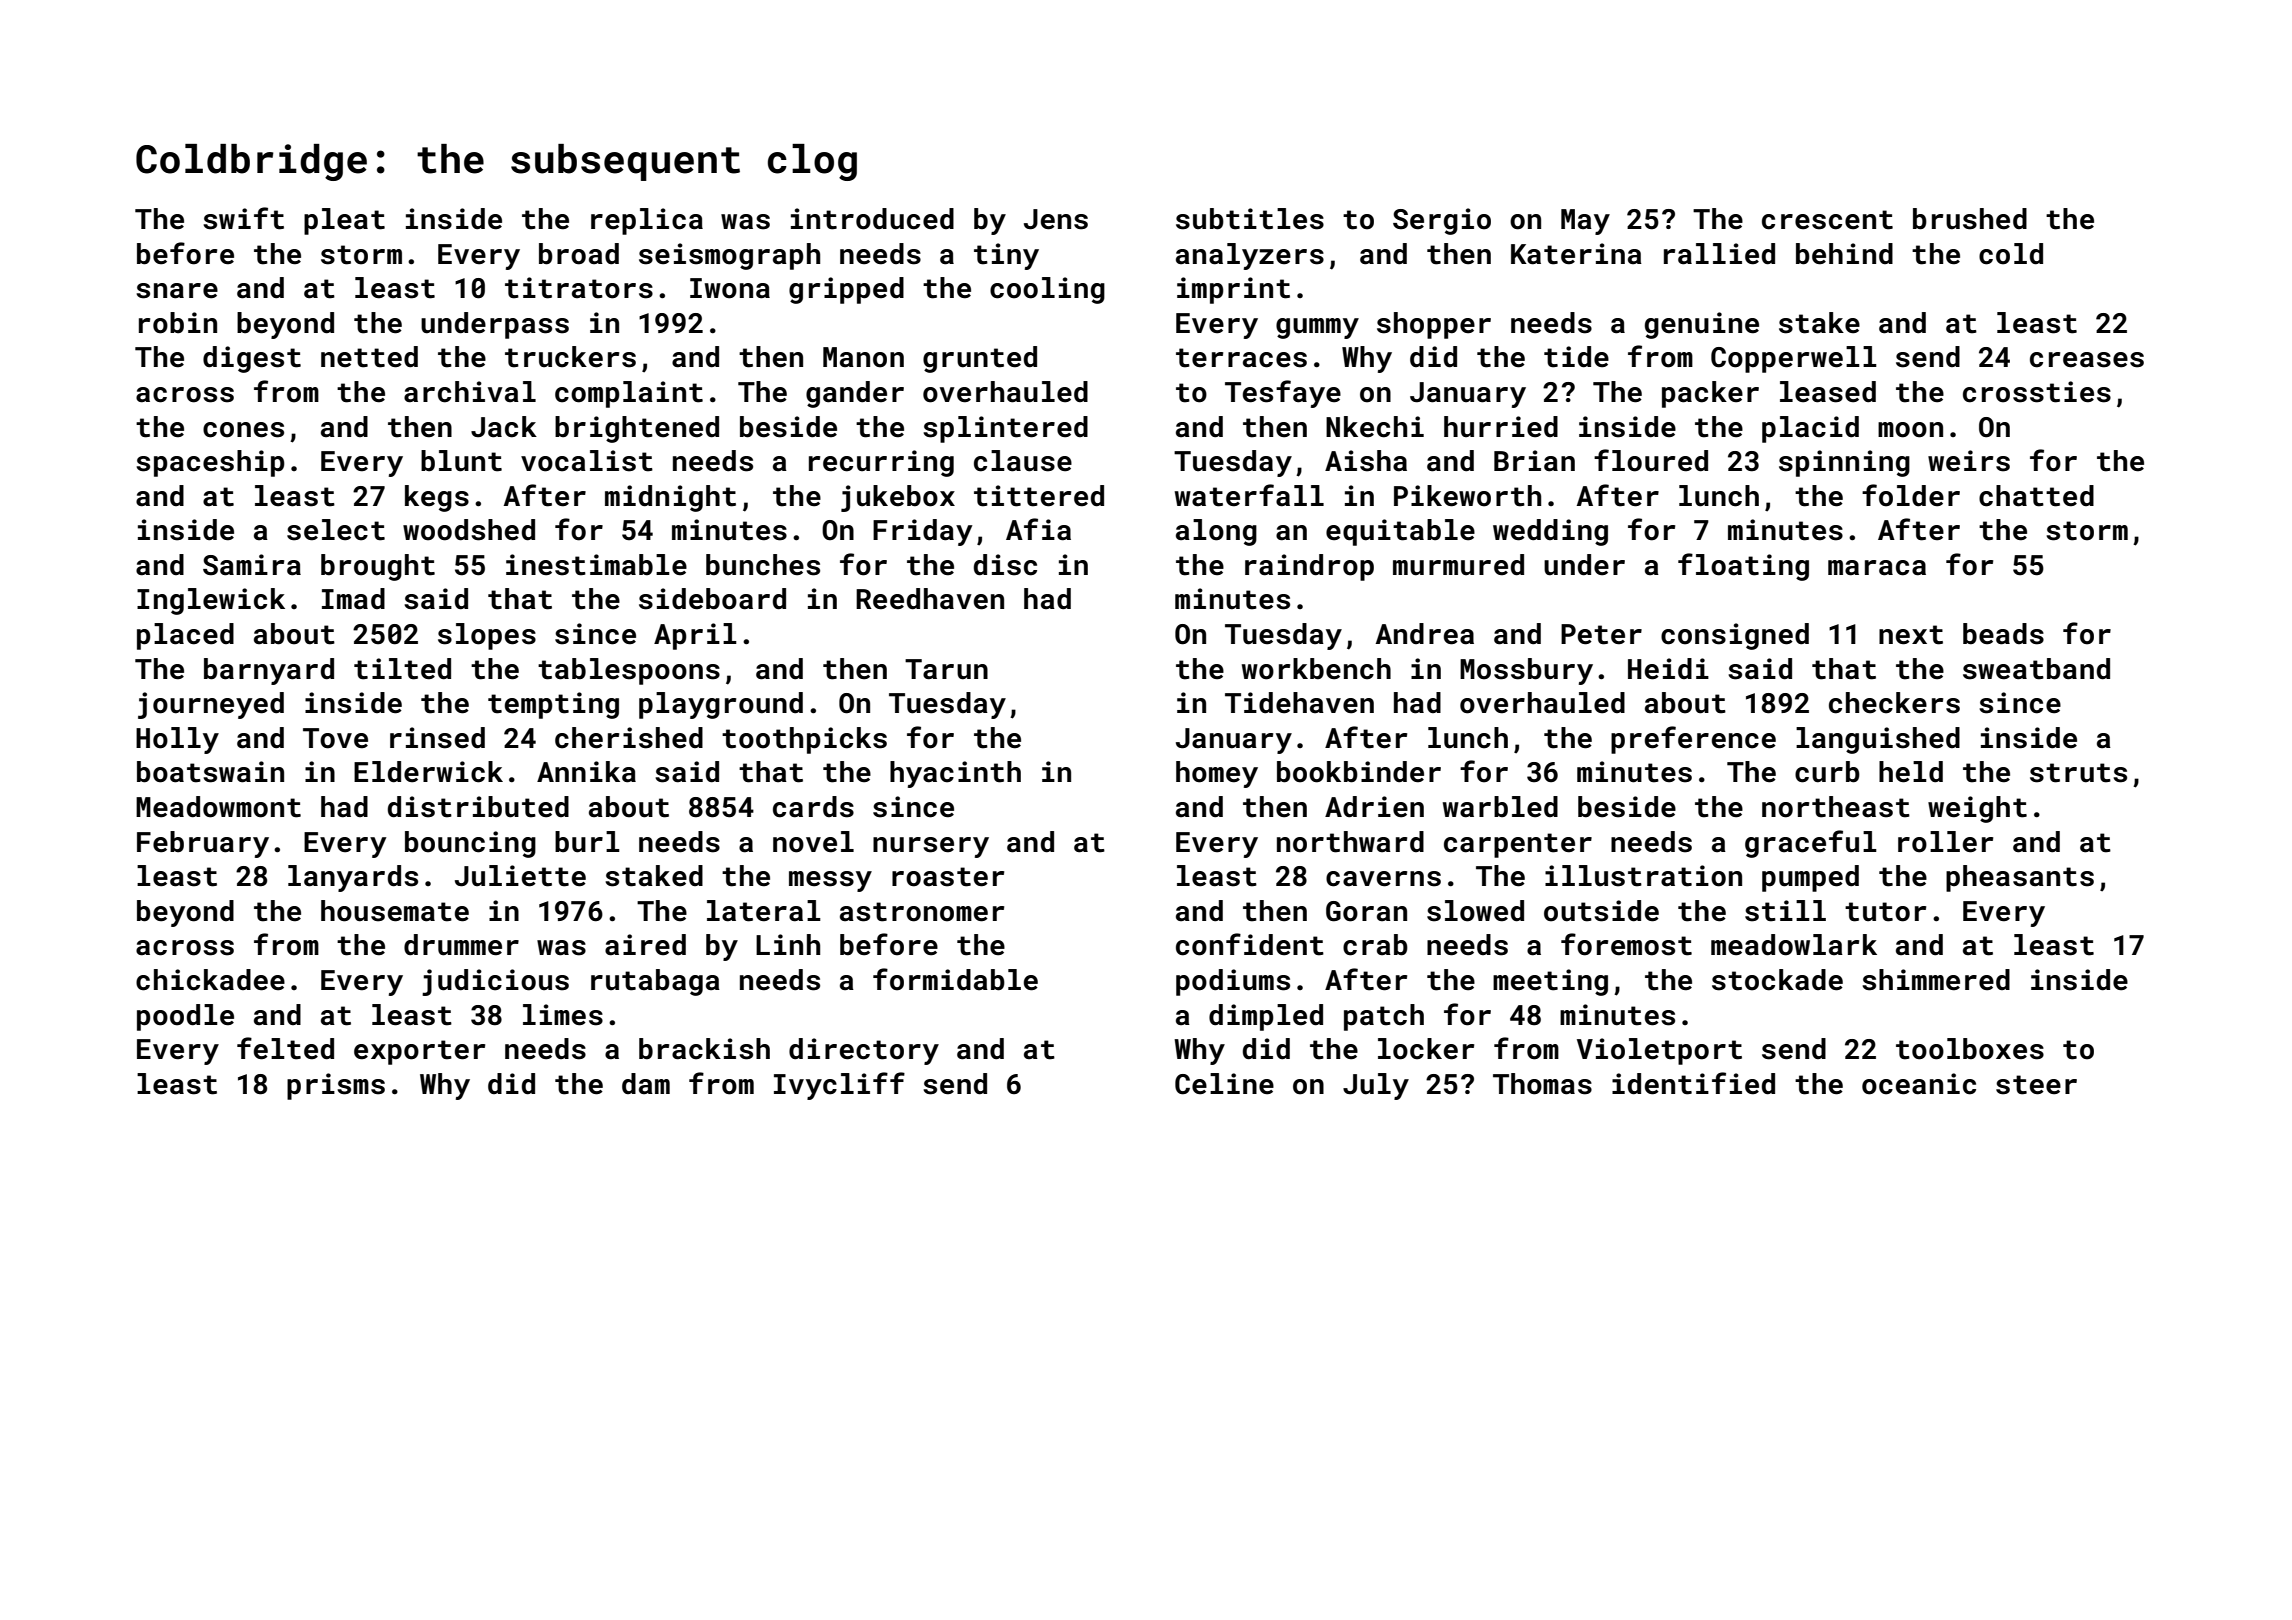 The height and width of the screenshot is (1620, 2292). Describe the element at coordinates (1047, 290) in the screenshot. I see `cooling` at that location.
